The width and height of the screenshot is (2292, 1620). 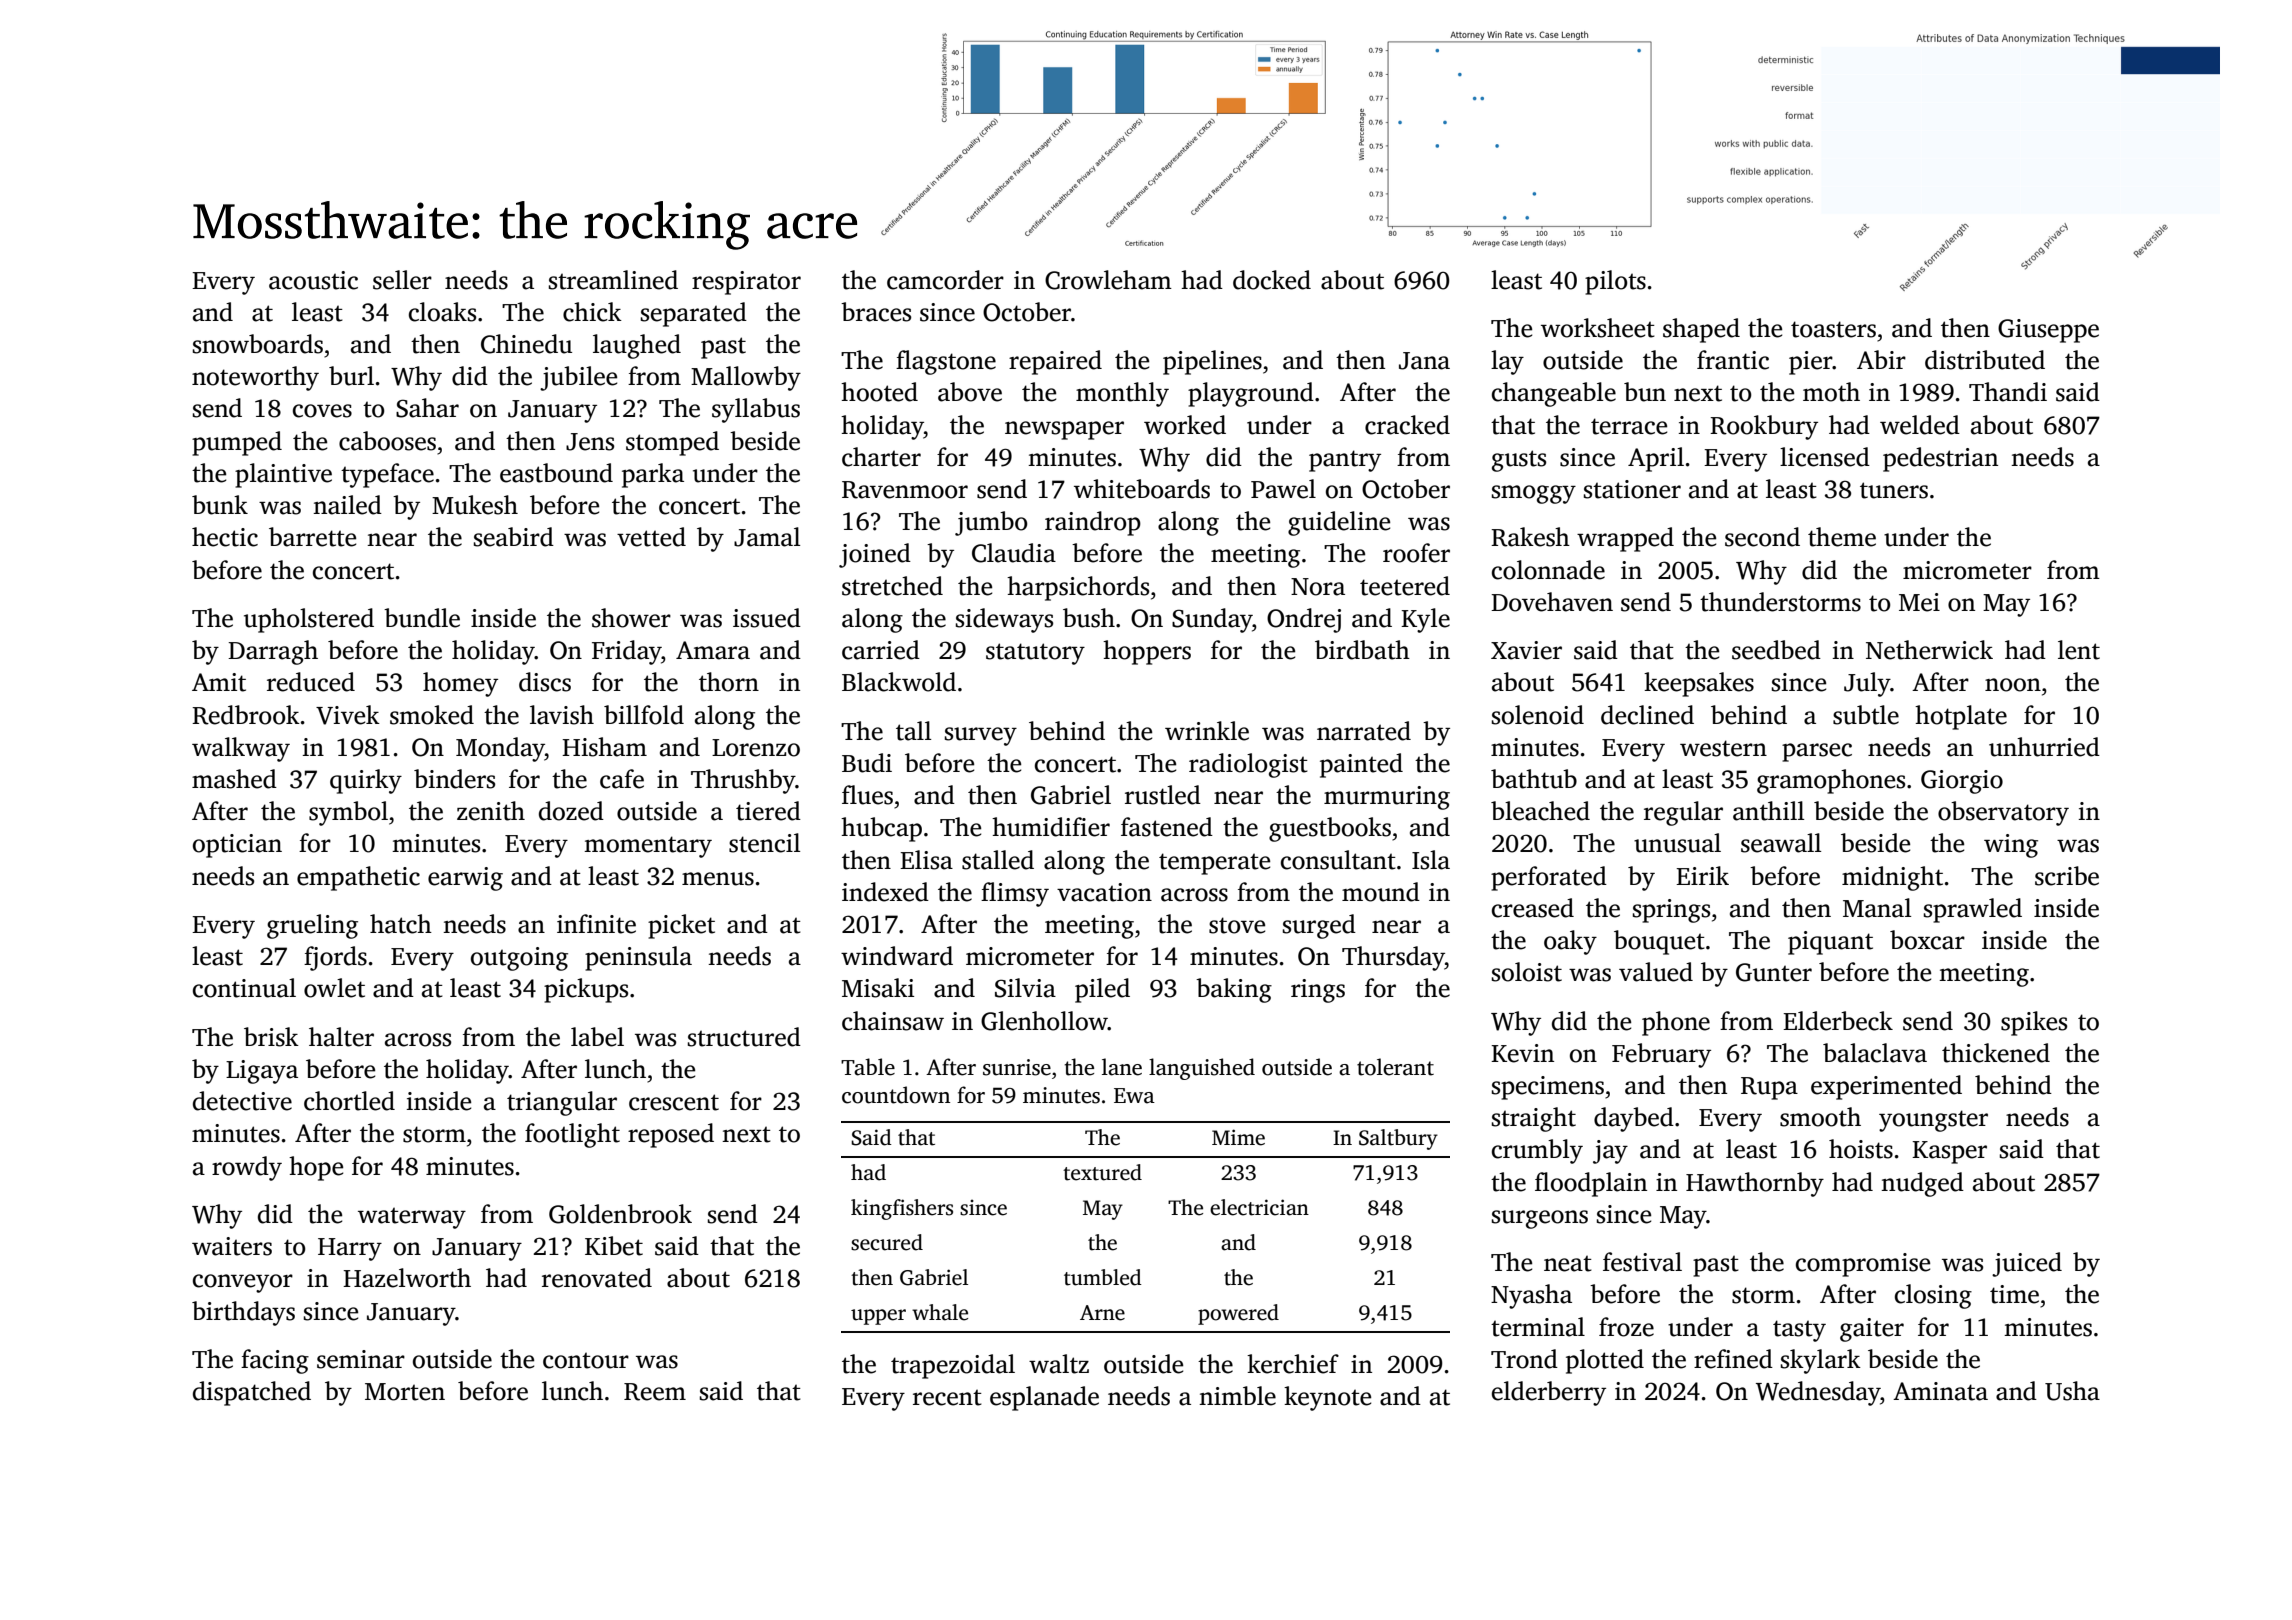 I want to click on pedestrian, so click(x=1940, y=459).
